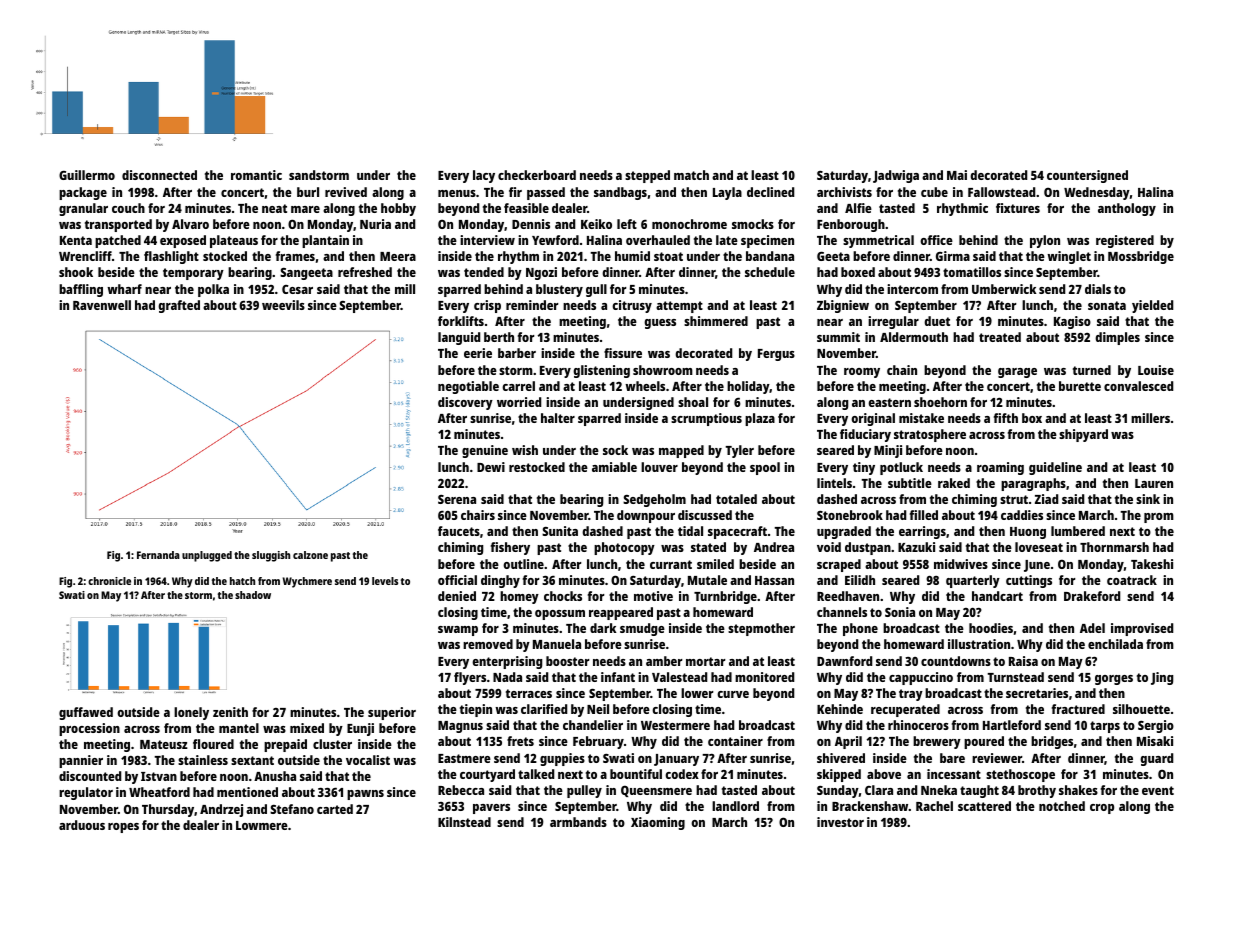  I want to click on Lowmere, so click(262, 825).
